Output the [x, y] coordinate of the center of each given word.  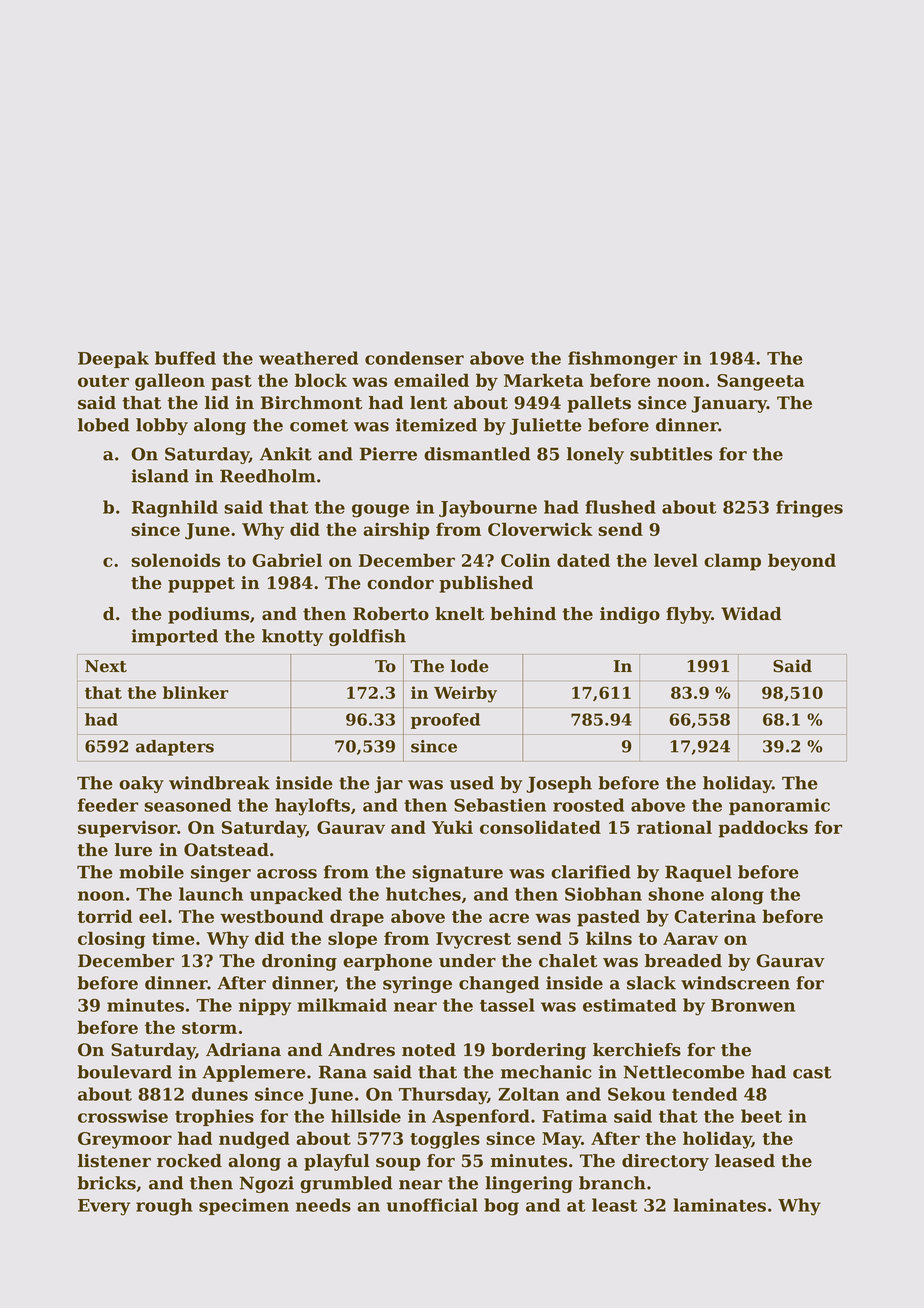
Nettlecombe [684, 1072]
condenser [414, 358]
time [173, 938]
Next [106, 666]
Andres [361, 1050]
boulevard [124, 1072]
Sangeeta [761, 382]
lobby [162, 426]
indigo [630, 615]
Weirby [465, 694]
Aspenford [481, 1117]
